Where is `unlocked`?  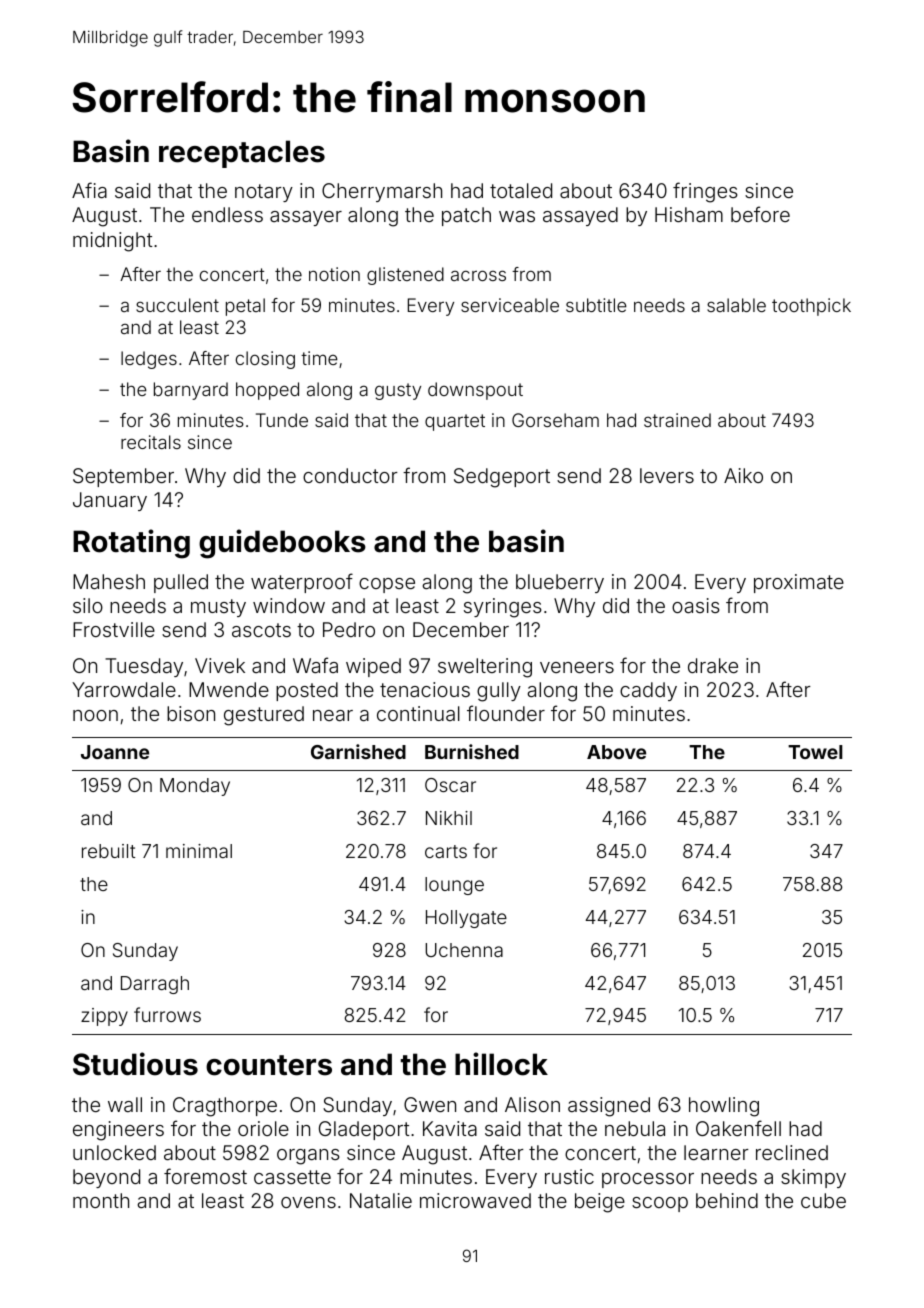
unlocked is located at coordinates (114, 1152).
